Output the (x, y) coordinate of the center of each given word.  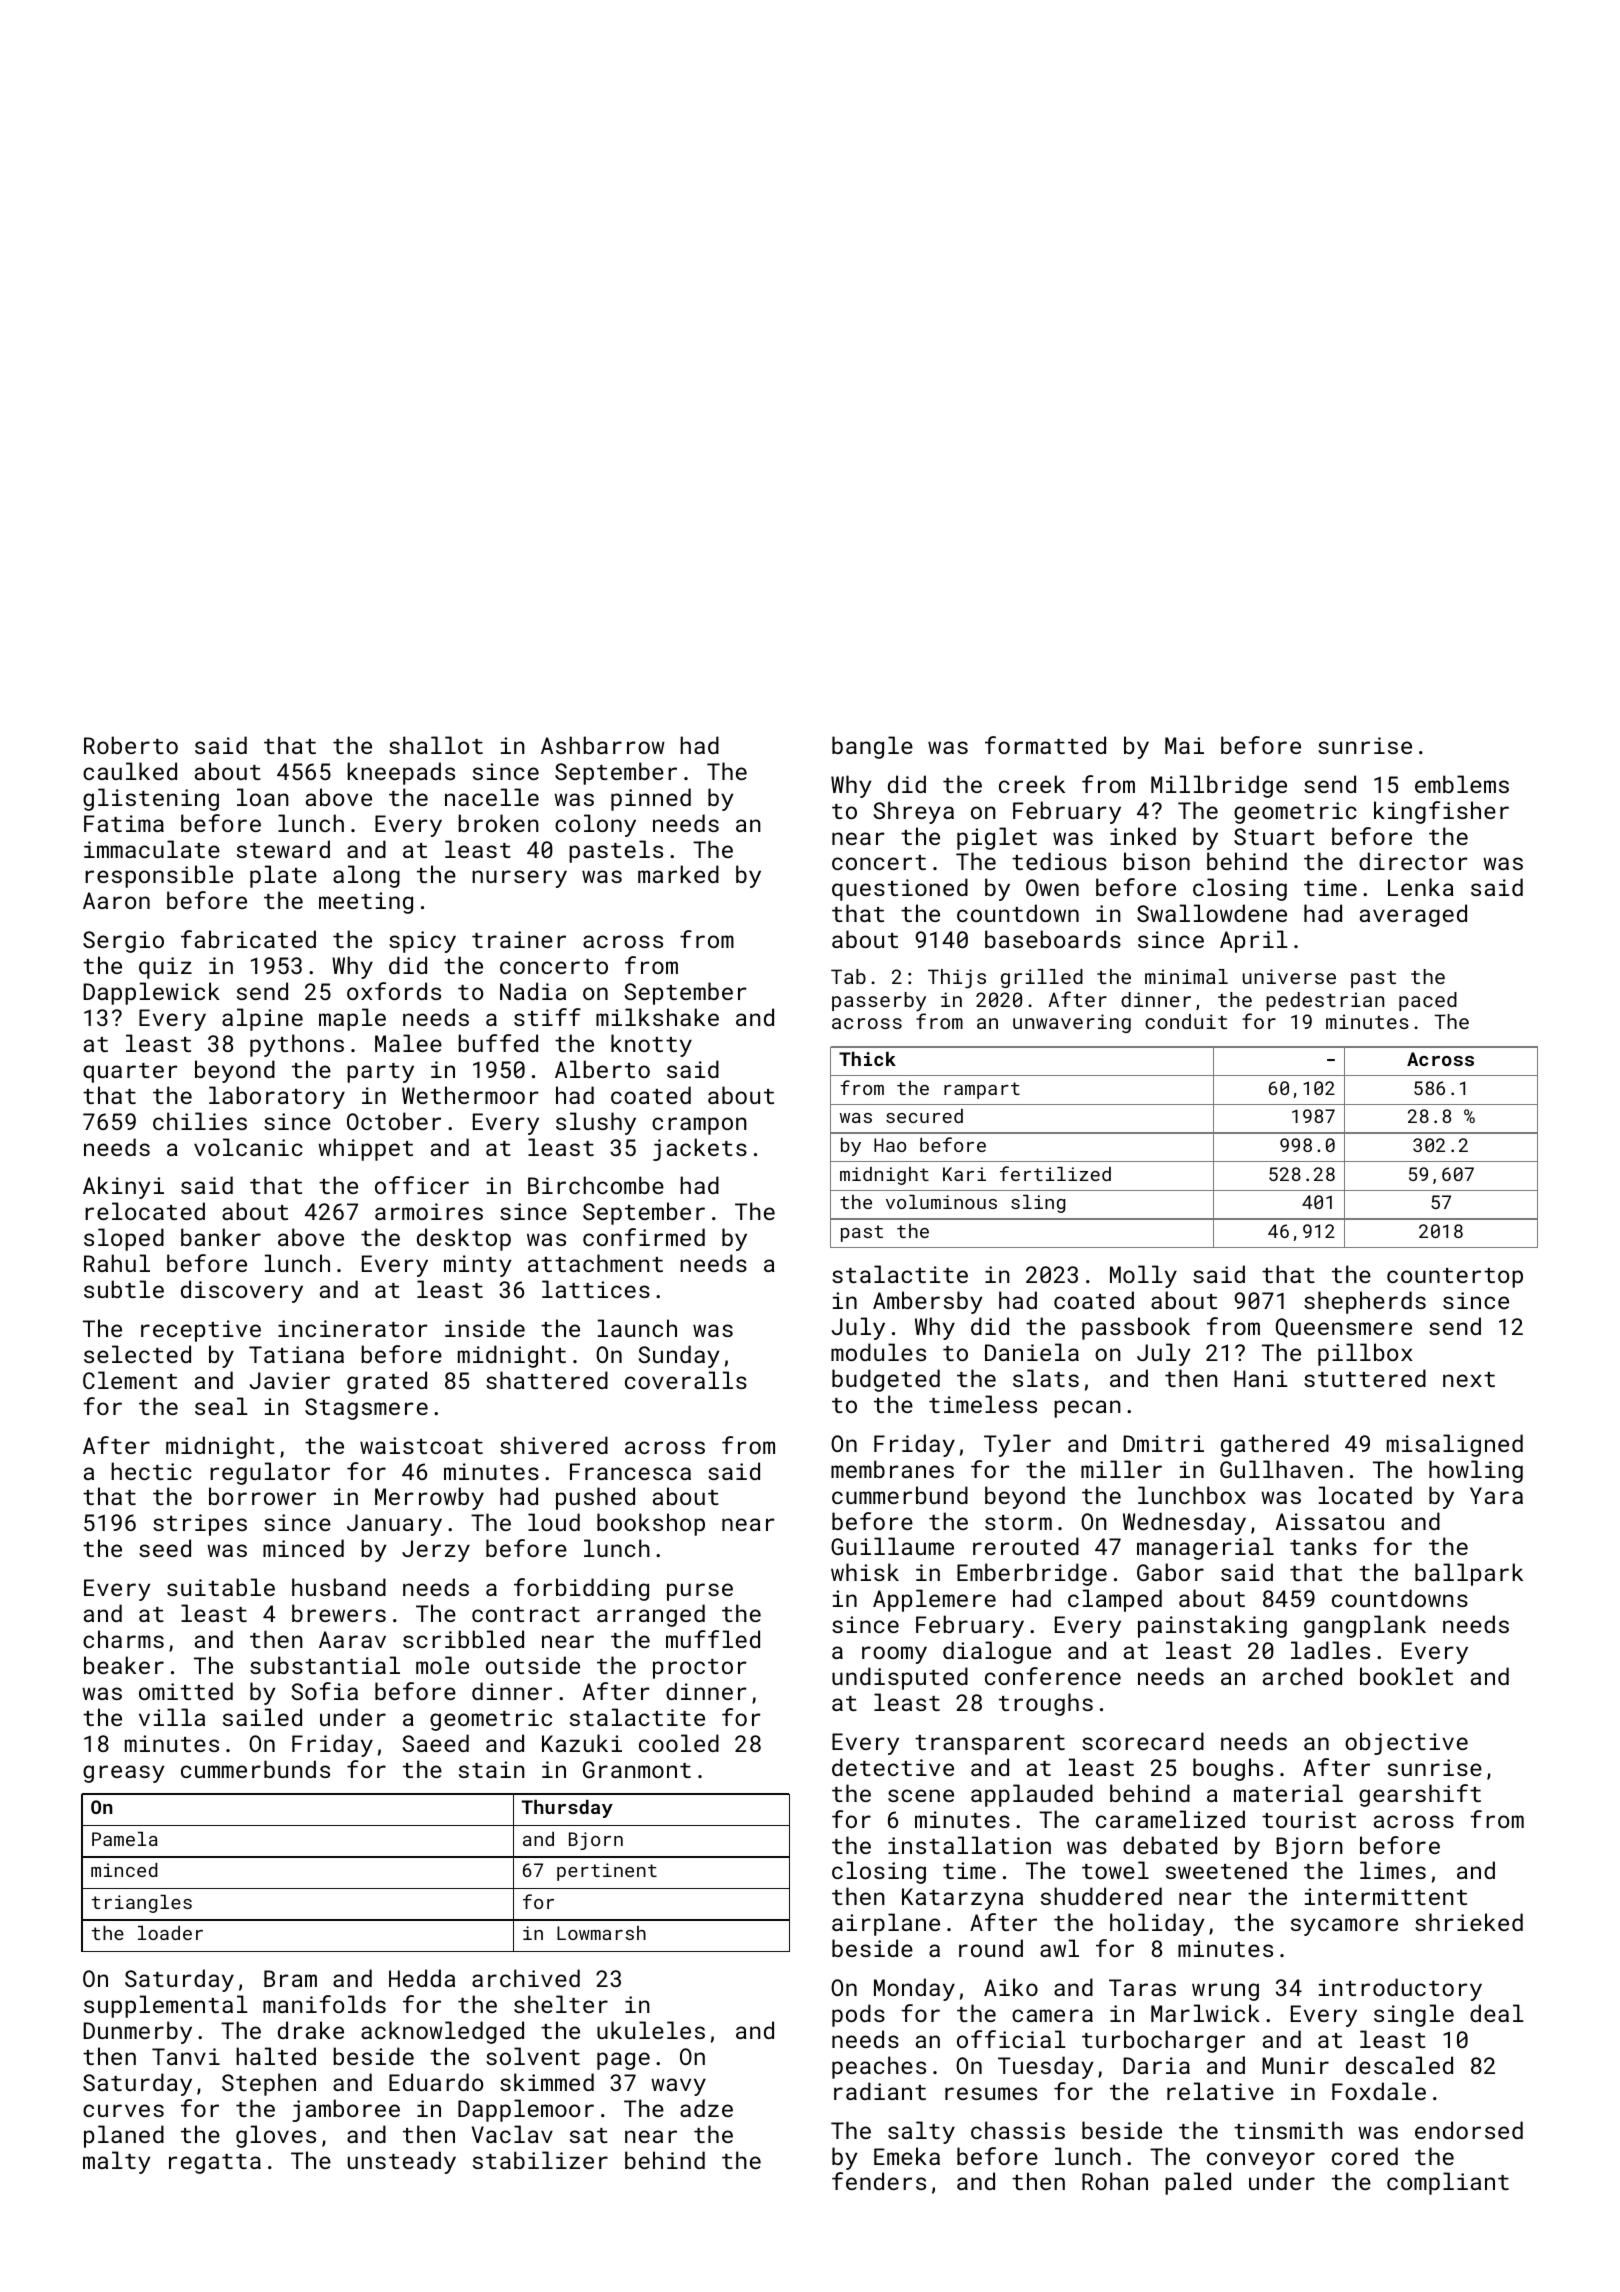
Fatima (124, 823)
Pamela (125, 1839)
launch (637, 1328)
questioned (900, 889)
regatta (215, 2164)
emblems (1462, 784)
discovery (242, 1291)
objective (1406, 1743)
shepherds (1365, 1302)
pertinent (607, 1872)
